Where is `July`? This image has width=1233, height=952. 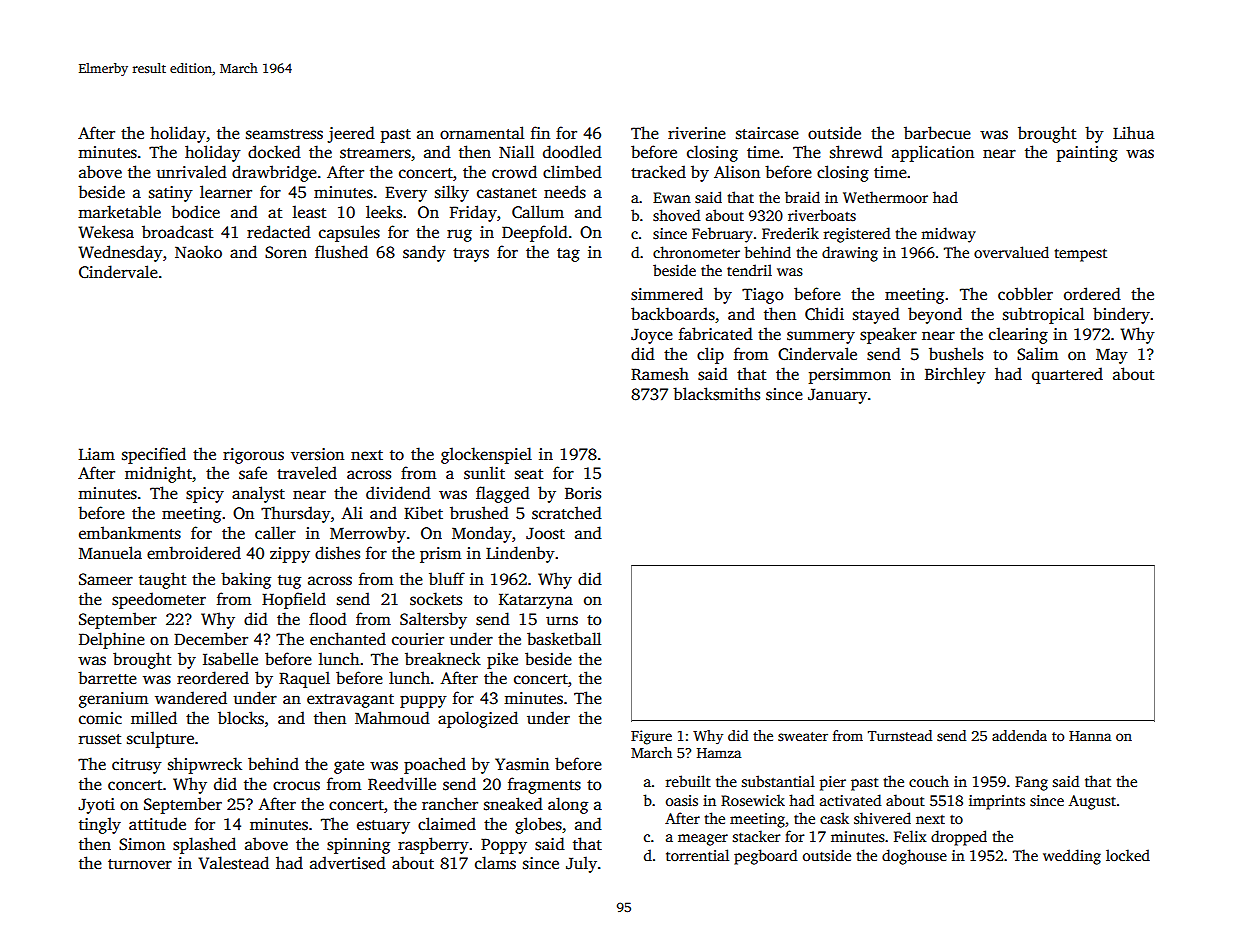 July is located at coordinates (581, 864).
